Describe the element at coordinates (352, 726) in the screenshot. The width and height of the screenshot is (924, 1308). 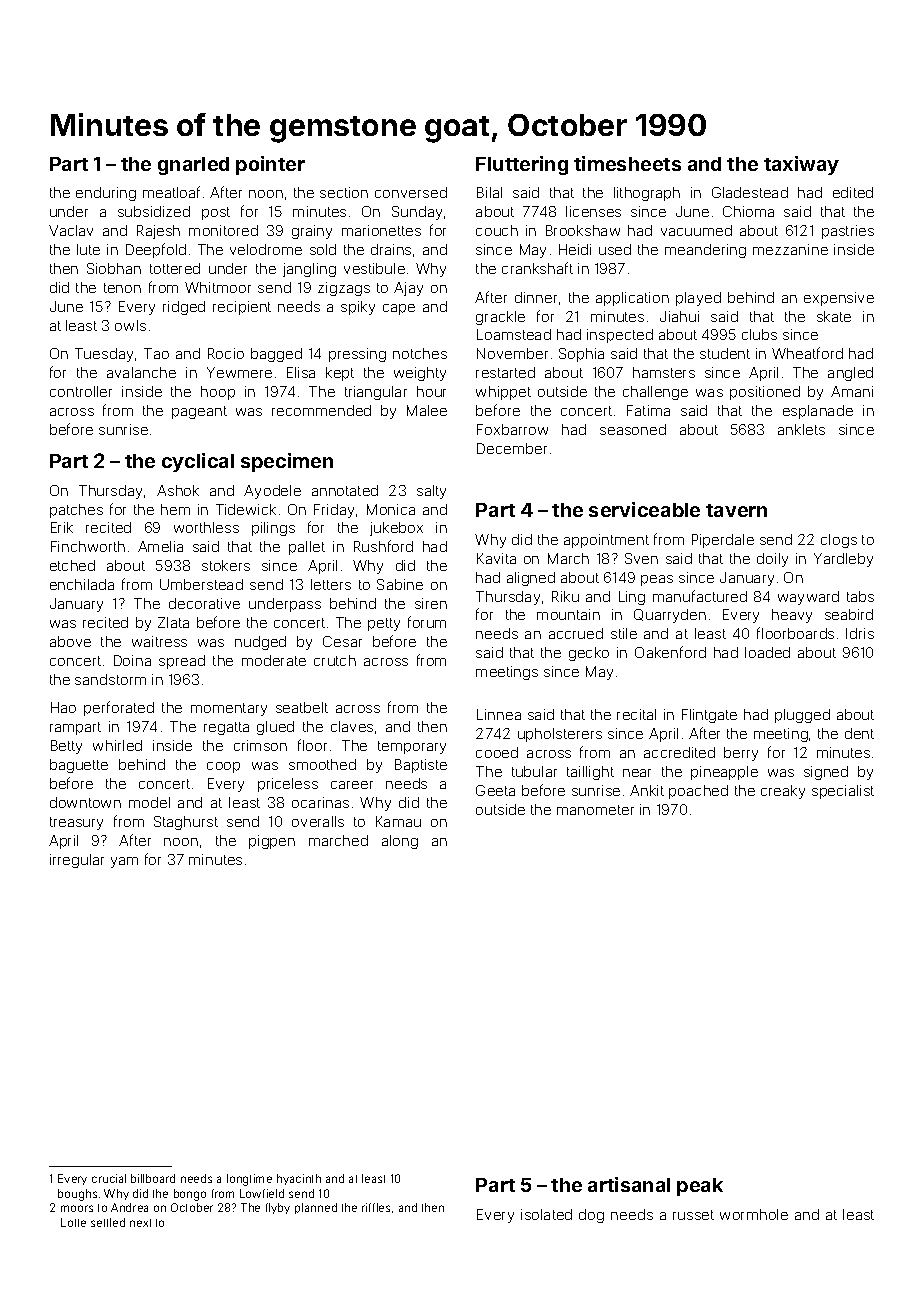
I see `claves` at that location.
